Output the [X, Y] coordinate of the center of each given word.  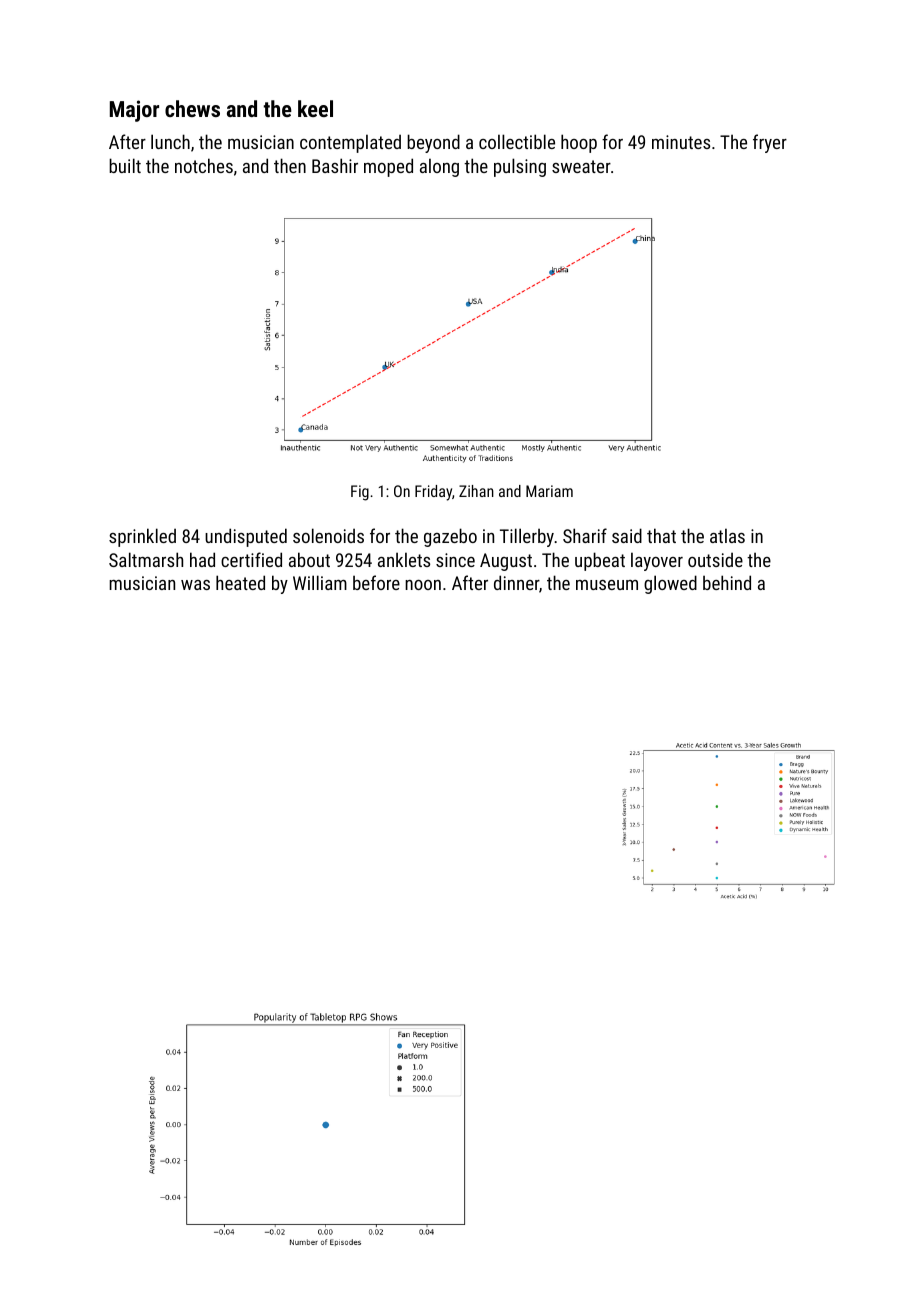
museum [607, 585]
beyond [433, 143]
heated [240, 582]
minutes [681, 142]
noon [423, 585]
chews [192, 108]
